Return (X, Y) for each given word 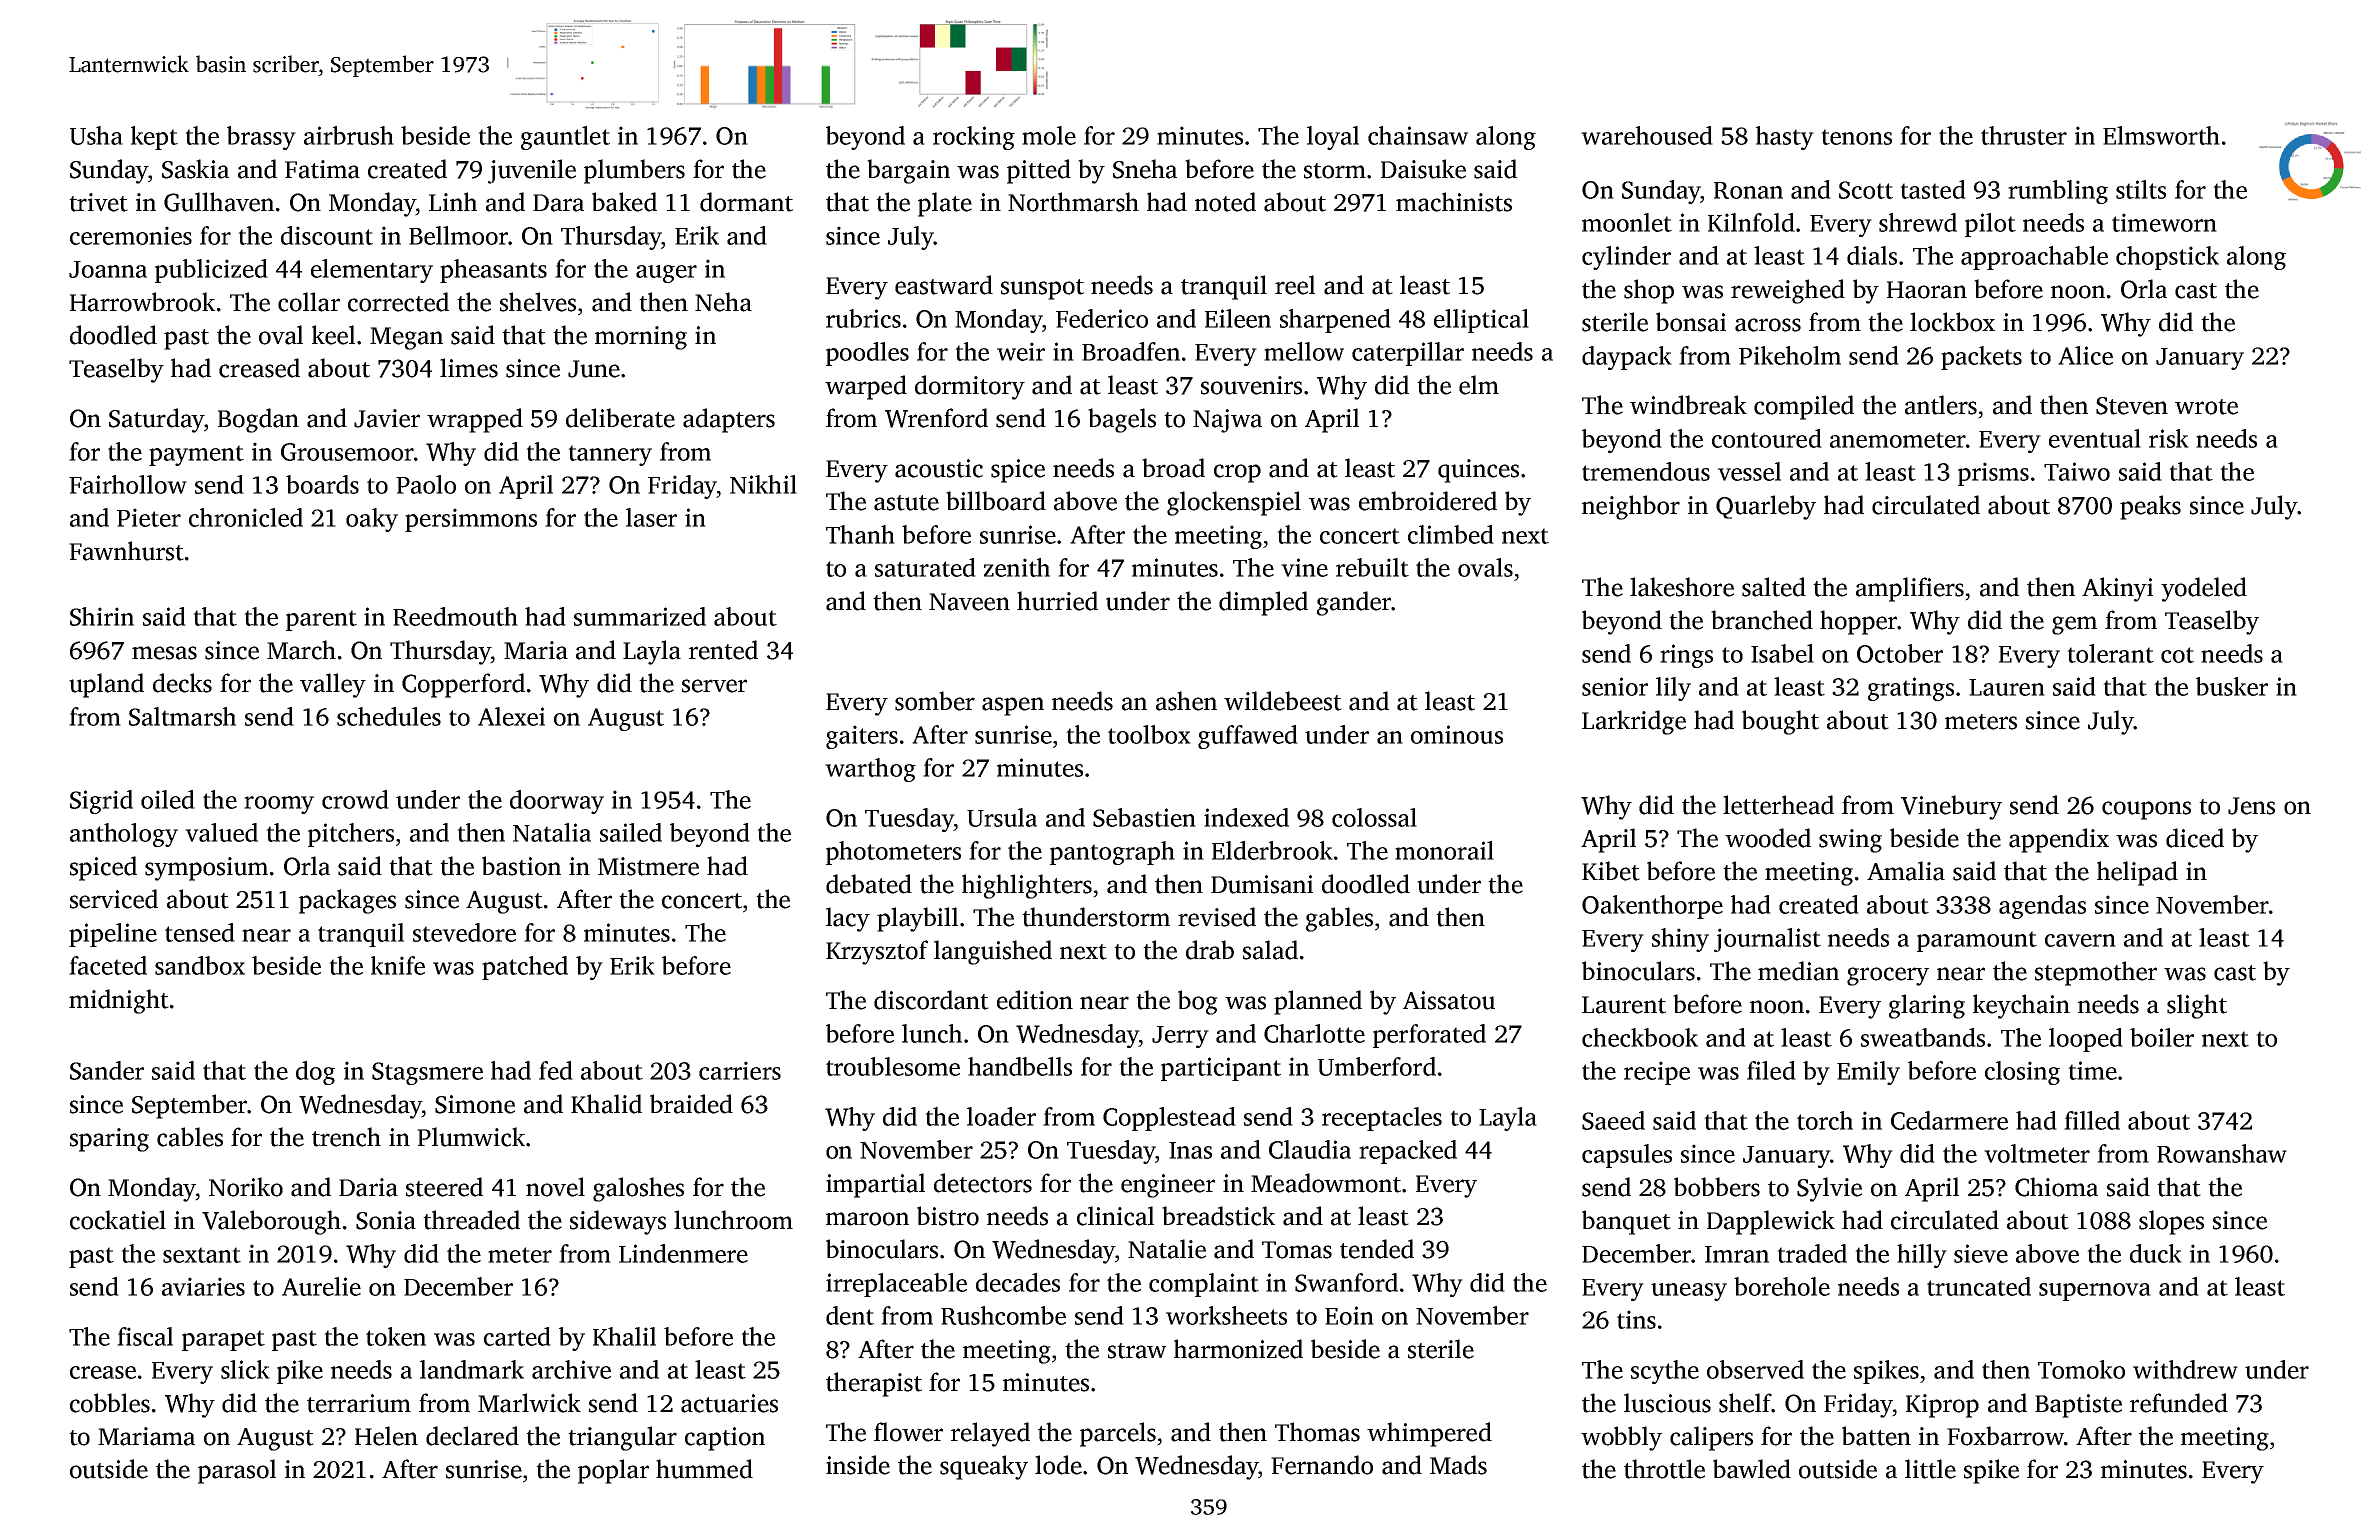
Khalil (624, 1336)
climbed (1451, 534)
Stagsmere (427, 1073)
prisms (1993, 474)
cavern (2080, 940)
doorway (557, 802)
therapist (874, 1384)
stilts (2141, 189)
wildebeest (1283, 701)
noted (1225, 202)
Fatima (322, 169)
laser (651, 517)
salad (1270, 950)
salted (1774, 587)
